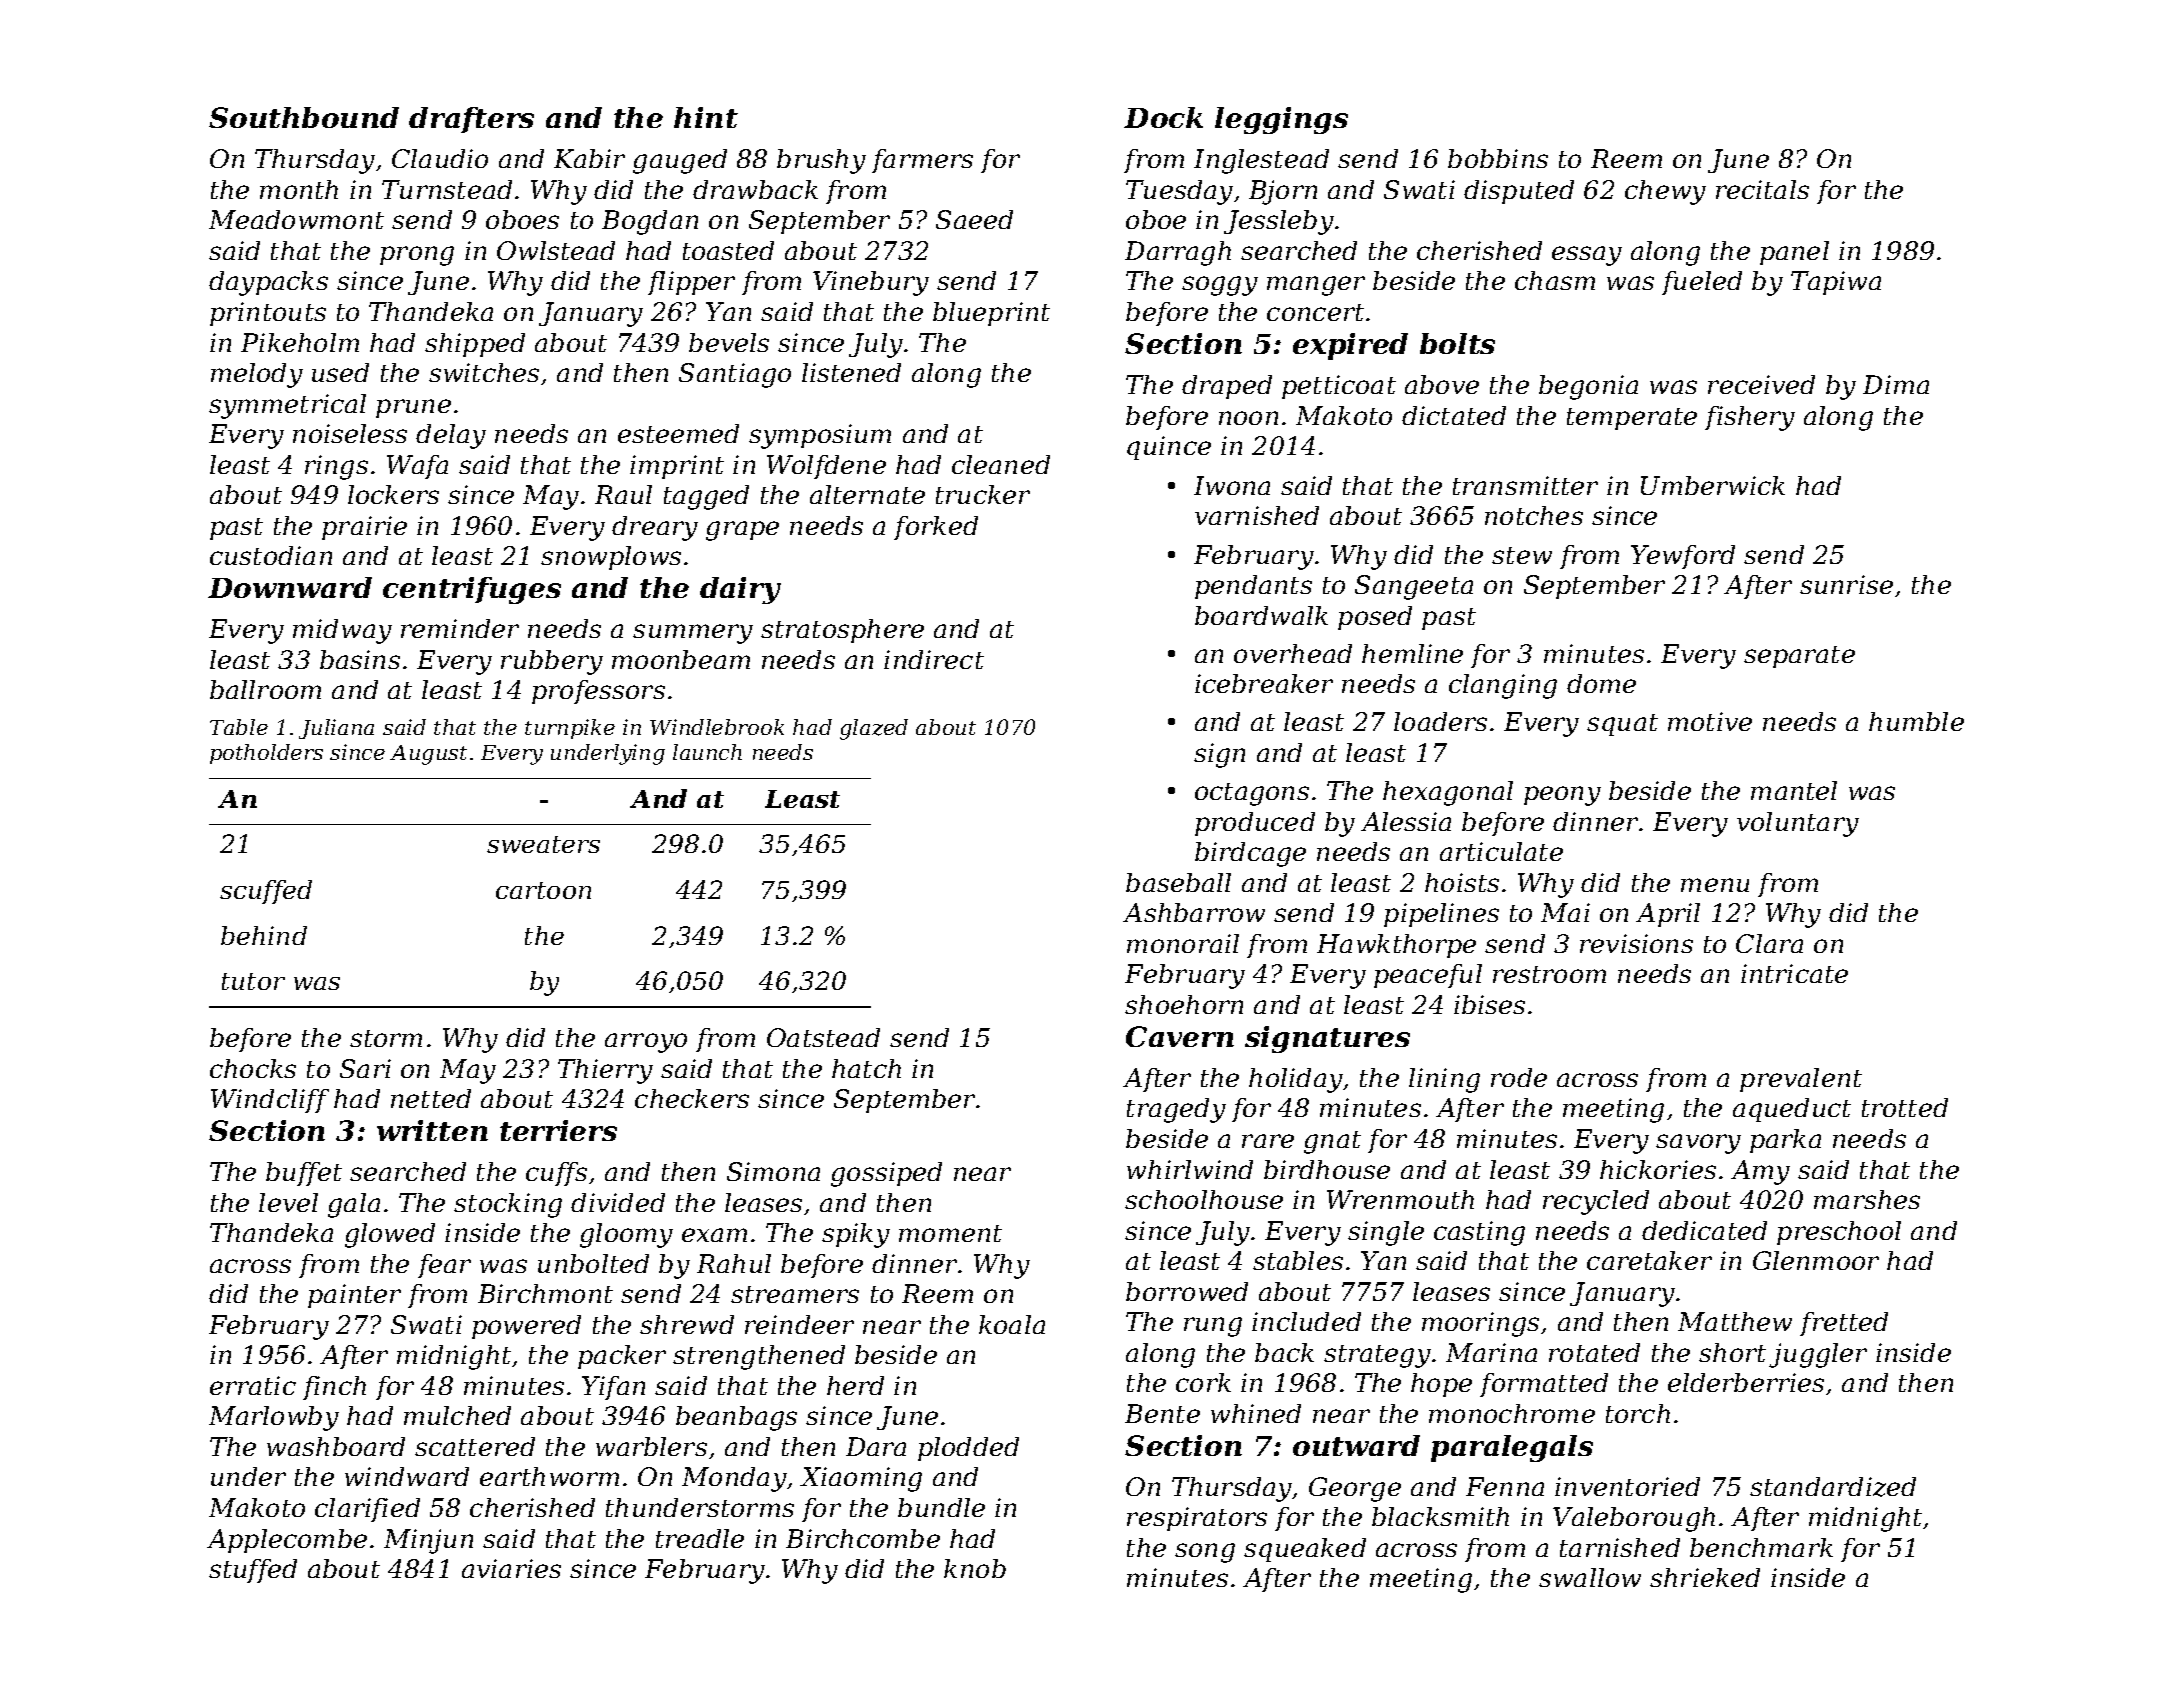 The height and width of the page is (1683, 2178). Describe the element at coordinates (1339, 387) in the page. I see `petticoat` at that location.
